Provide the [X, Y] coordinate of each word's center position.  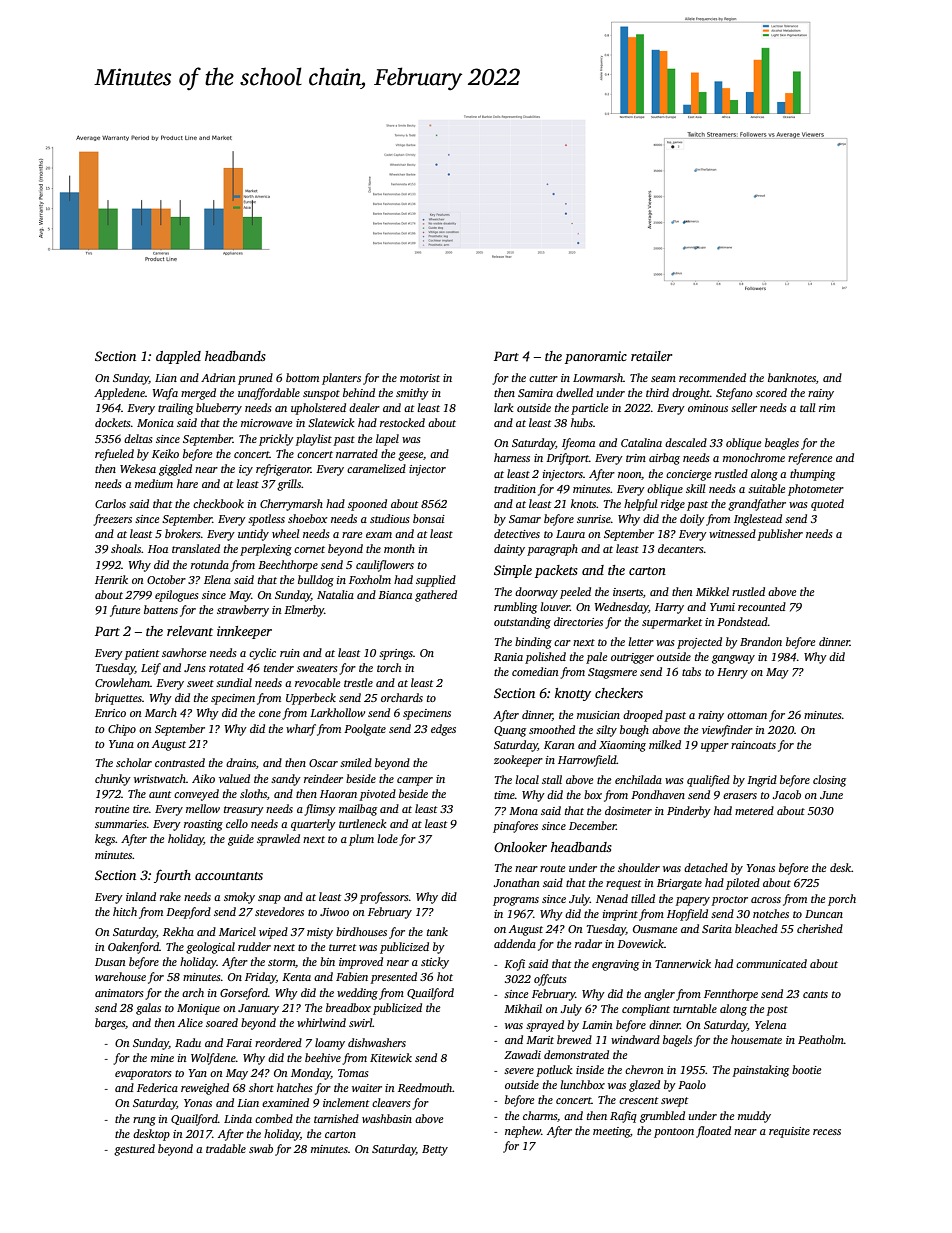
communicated [771, 963]
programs [516, 901]
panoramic [596, 357]
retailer [651, 356]
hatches [295, 1087]
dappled [178, 357]
